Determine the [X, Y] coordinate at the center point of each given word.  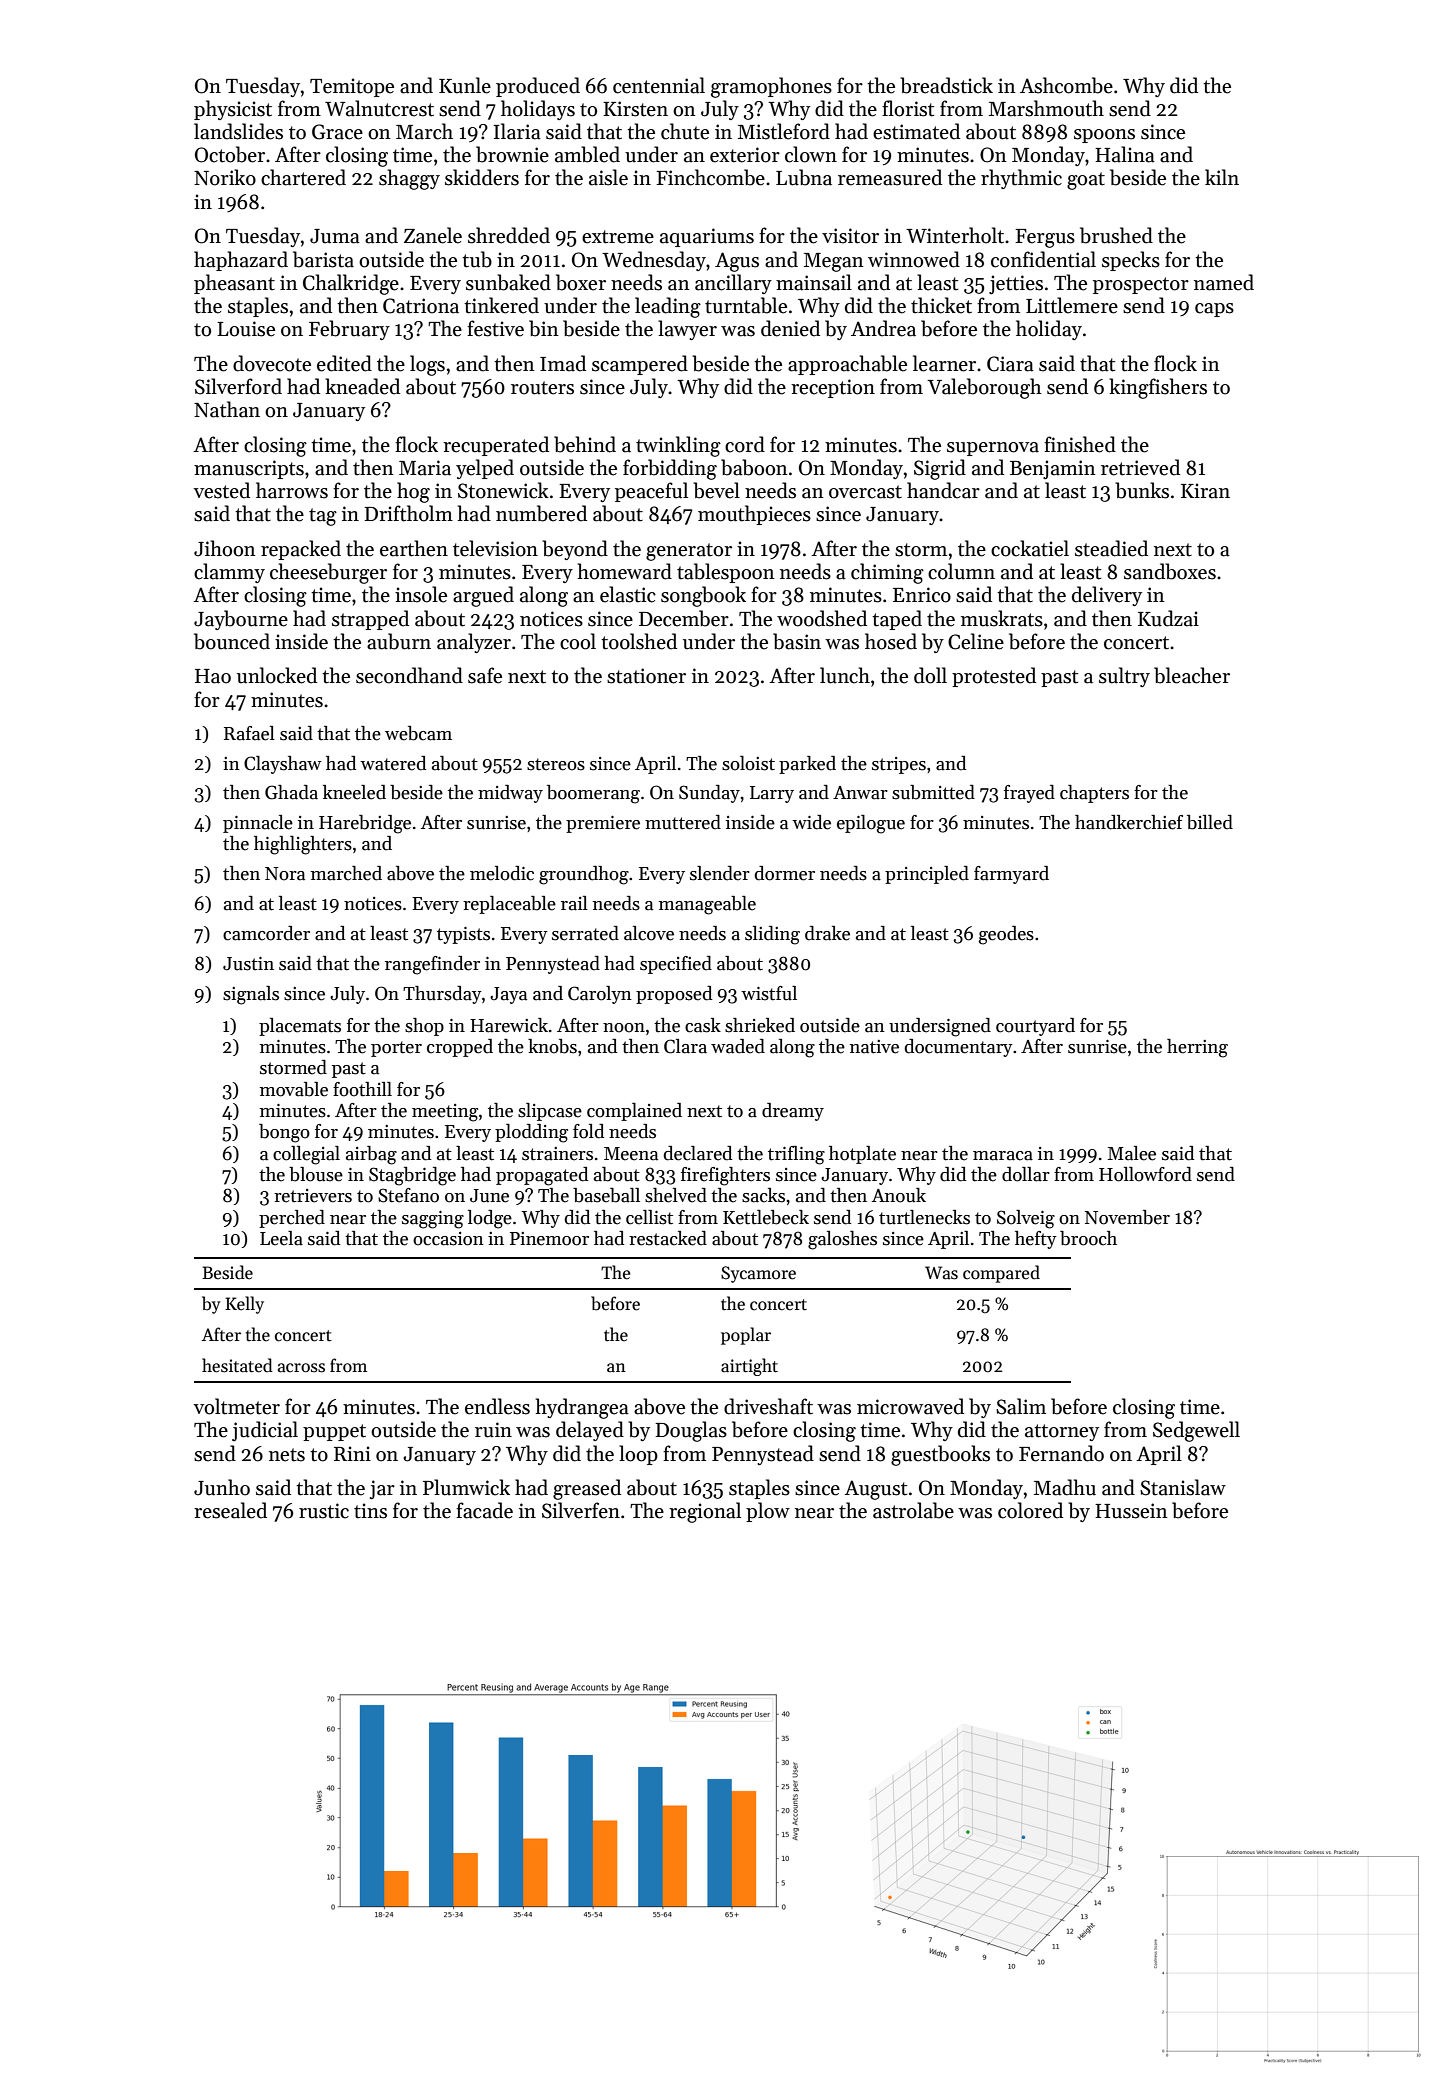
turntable [746, 305]
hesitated [237, 1365]
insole [421, 594]
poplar [746, 1336]
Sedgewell [1196, 1431]
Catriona [421, 306]
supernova [993, 449]
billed [1210, 822]
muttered [683, 822]
